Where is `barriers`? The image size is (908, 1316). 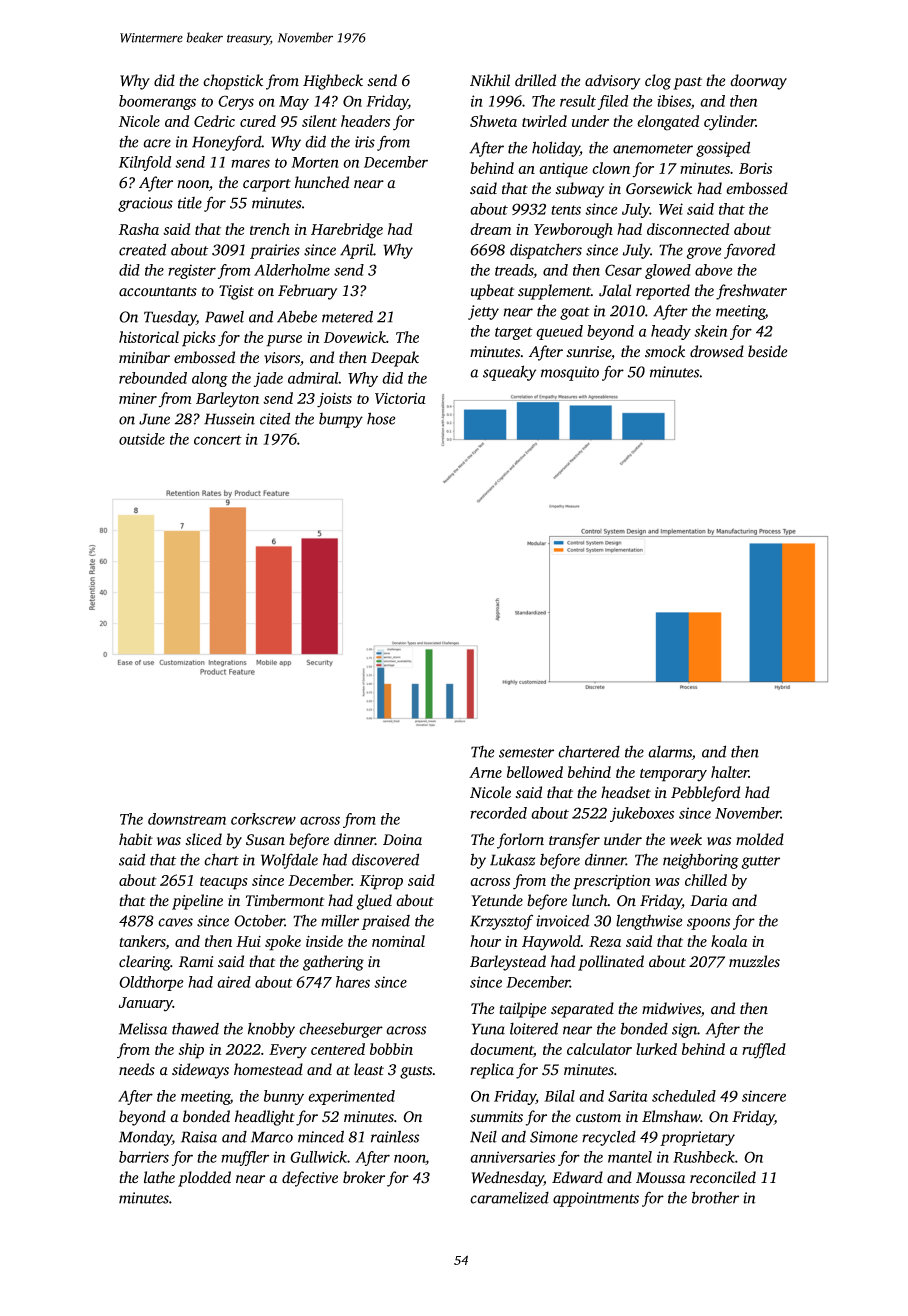 barriers is located at coordinates (144, 1157).
